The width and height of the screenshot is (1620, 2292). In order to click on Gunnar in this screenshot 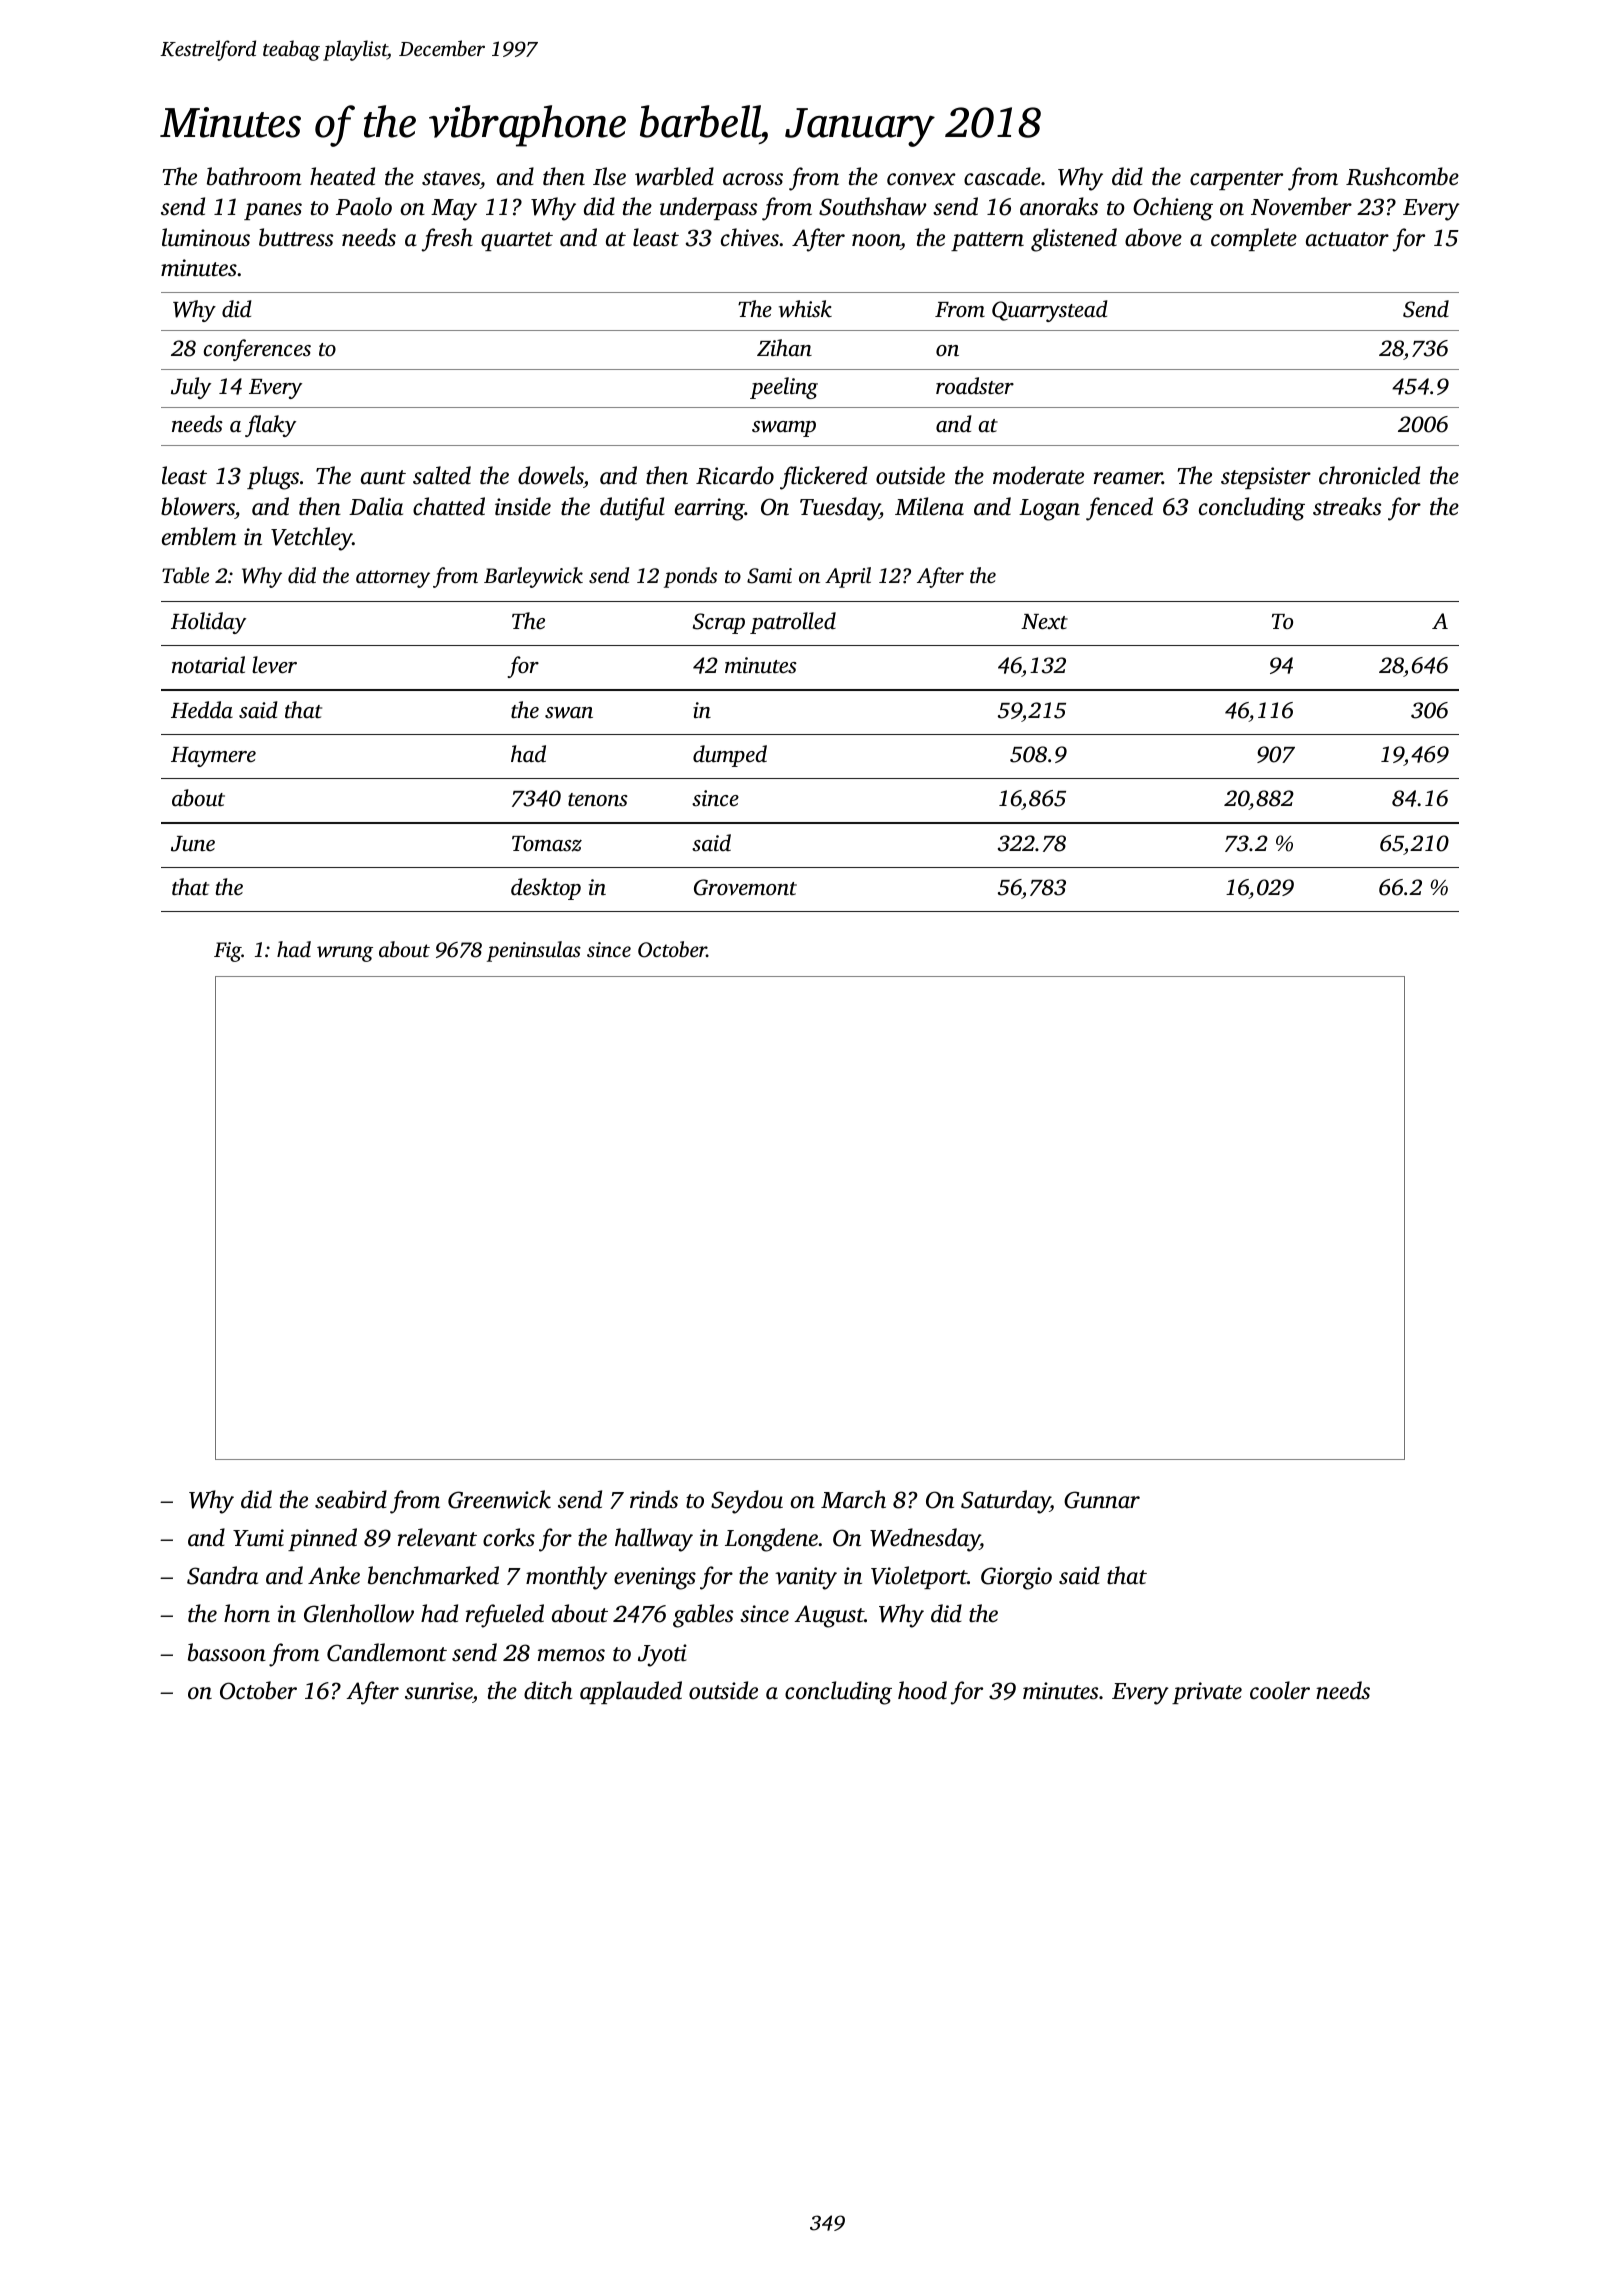, I will do `click(1102, 1500)`.
